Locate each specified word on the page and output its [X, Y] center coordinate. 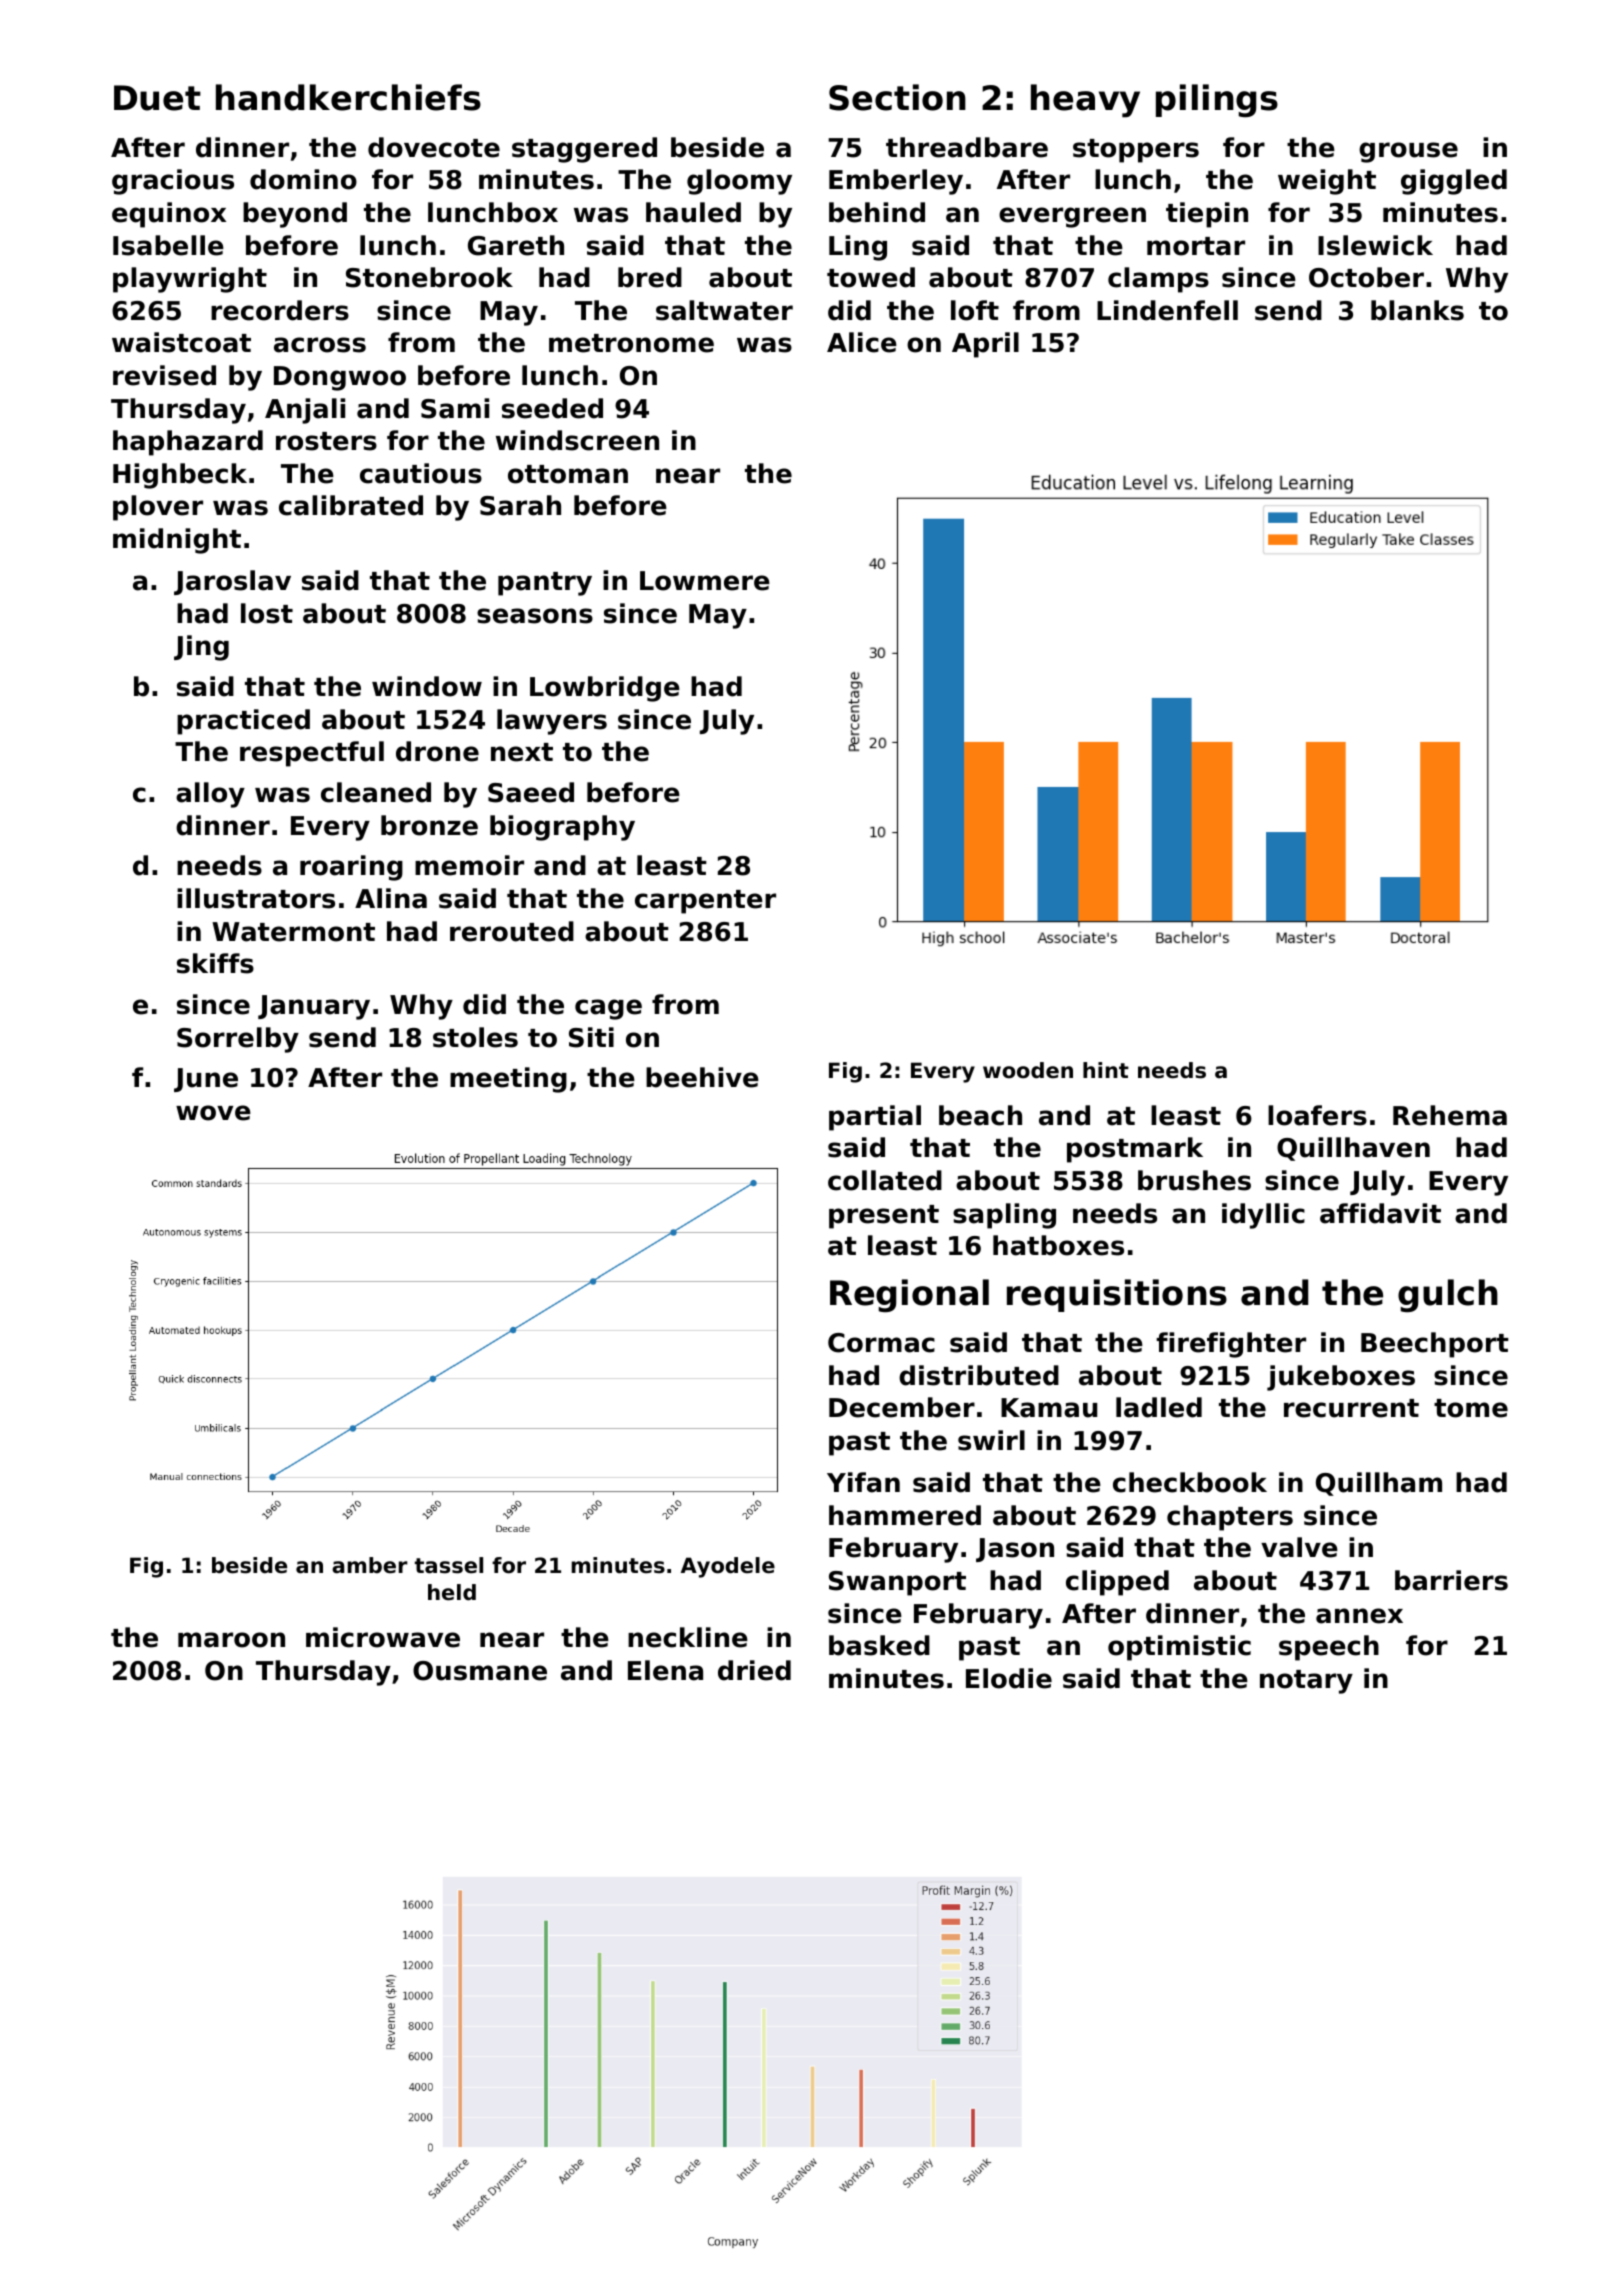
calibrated [351, 505]
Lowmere [705, 581]
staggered [584, 150]
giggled [1454, 182]
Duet [157, 98]
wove [213, 1113]
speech [1329, 1648]
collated [885, 1180]
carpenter [705, 902]
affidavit [1380, 1213]
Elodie [1009, 1678]
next [522, 752]
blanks [1417, 310]
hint [1106, 1070]
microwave [383, 1637]
